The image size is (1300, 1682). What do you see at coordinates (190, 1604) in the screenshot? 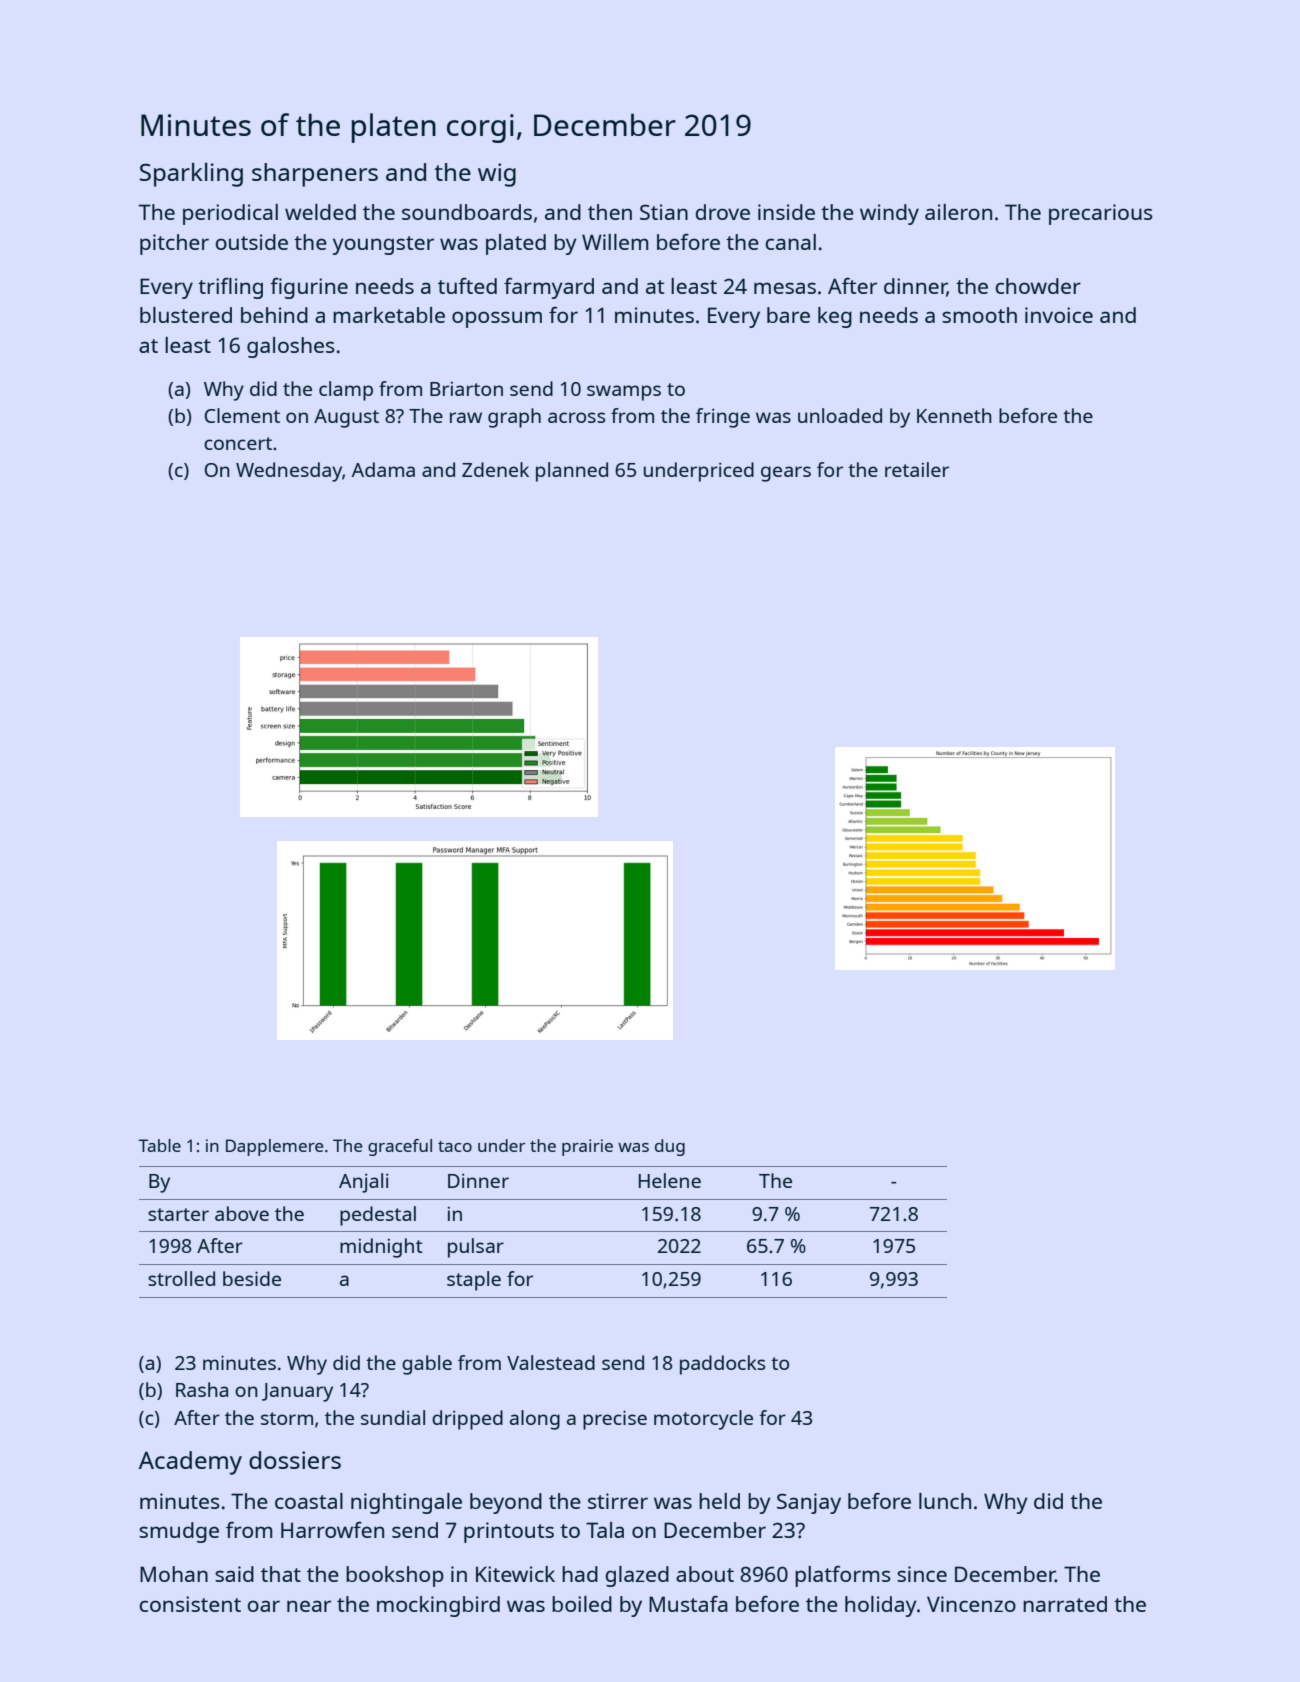
I see `consistent` at bounding box center [190, 1604].
